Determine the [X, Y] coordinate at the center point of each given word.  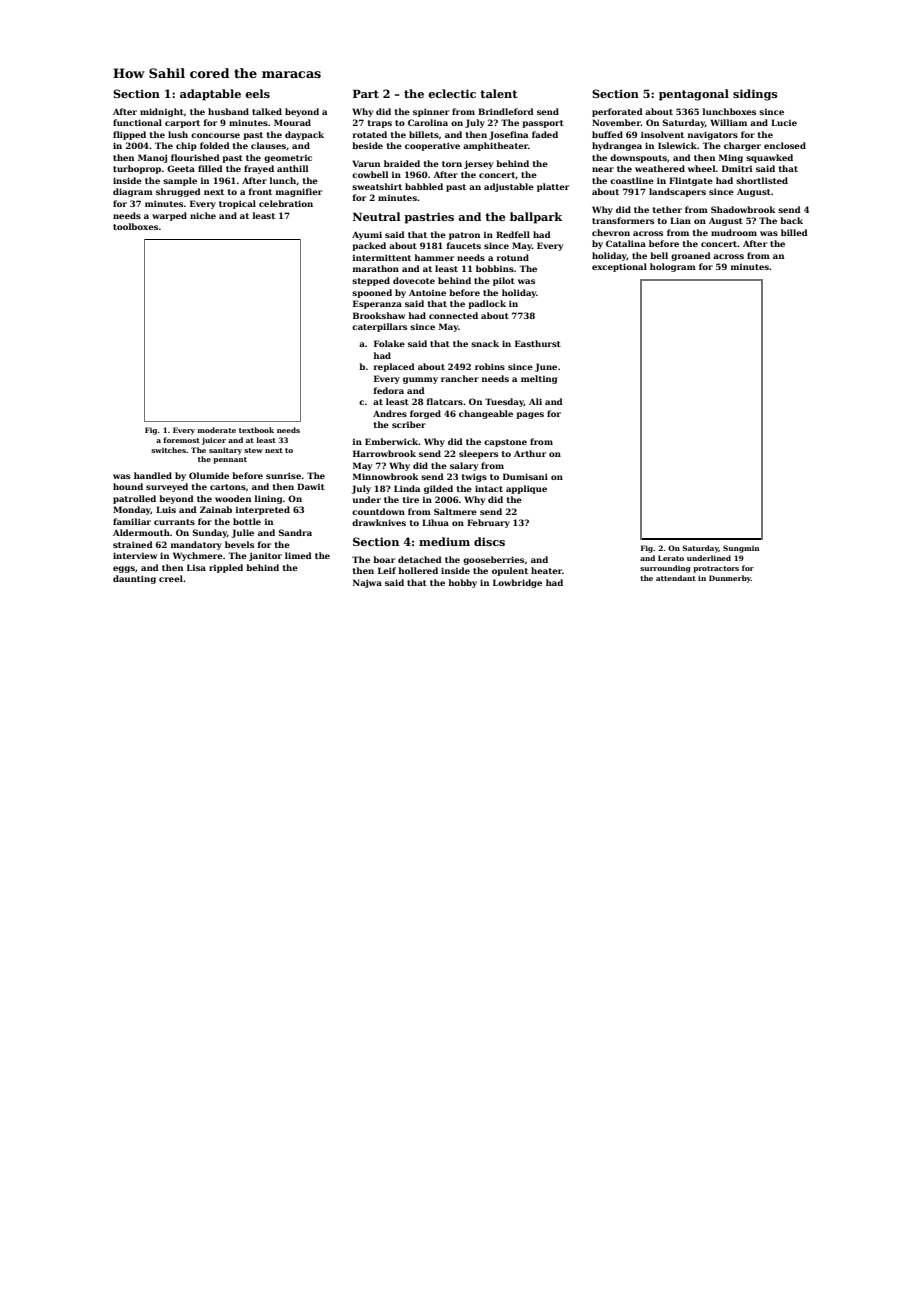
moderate [216, 430]
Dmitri [737, 168]
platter [553, 187]
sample [180, 181]
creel [171, 578]
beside [367, 145]
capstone [505, 443]
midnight [162, 112]
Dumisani [525, 476]
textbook [256, 430]
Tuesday [504, 402]
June [546, 367]
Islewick [677, 145]
